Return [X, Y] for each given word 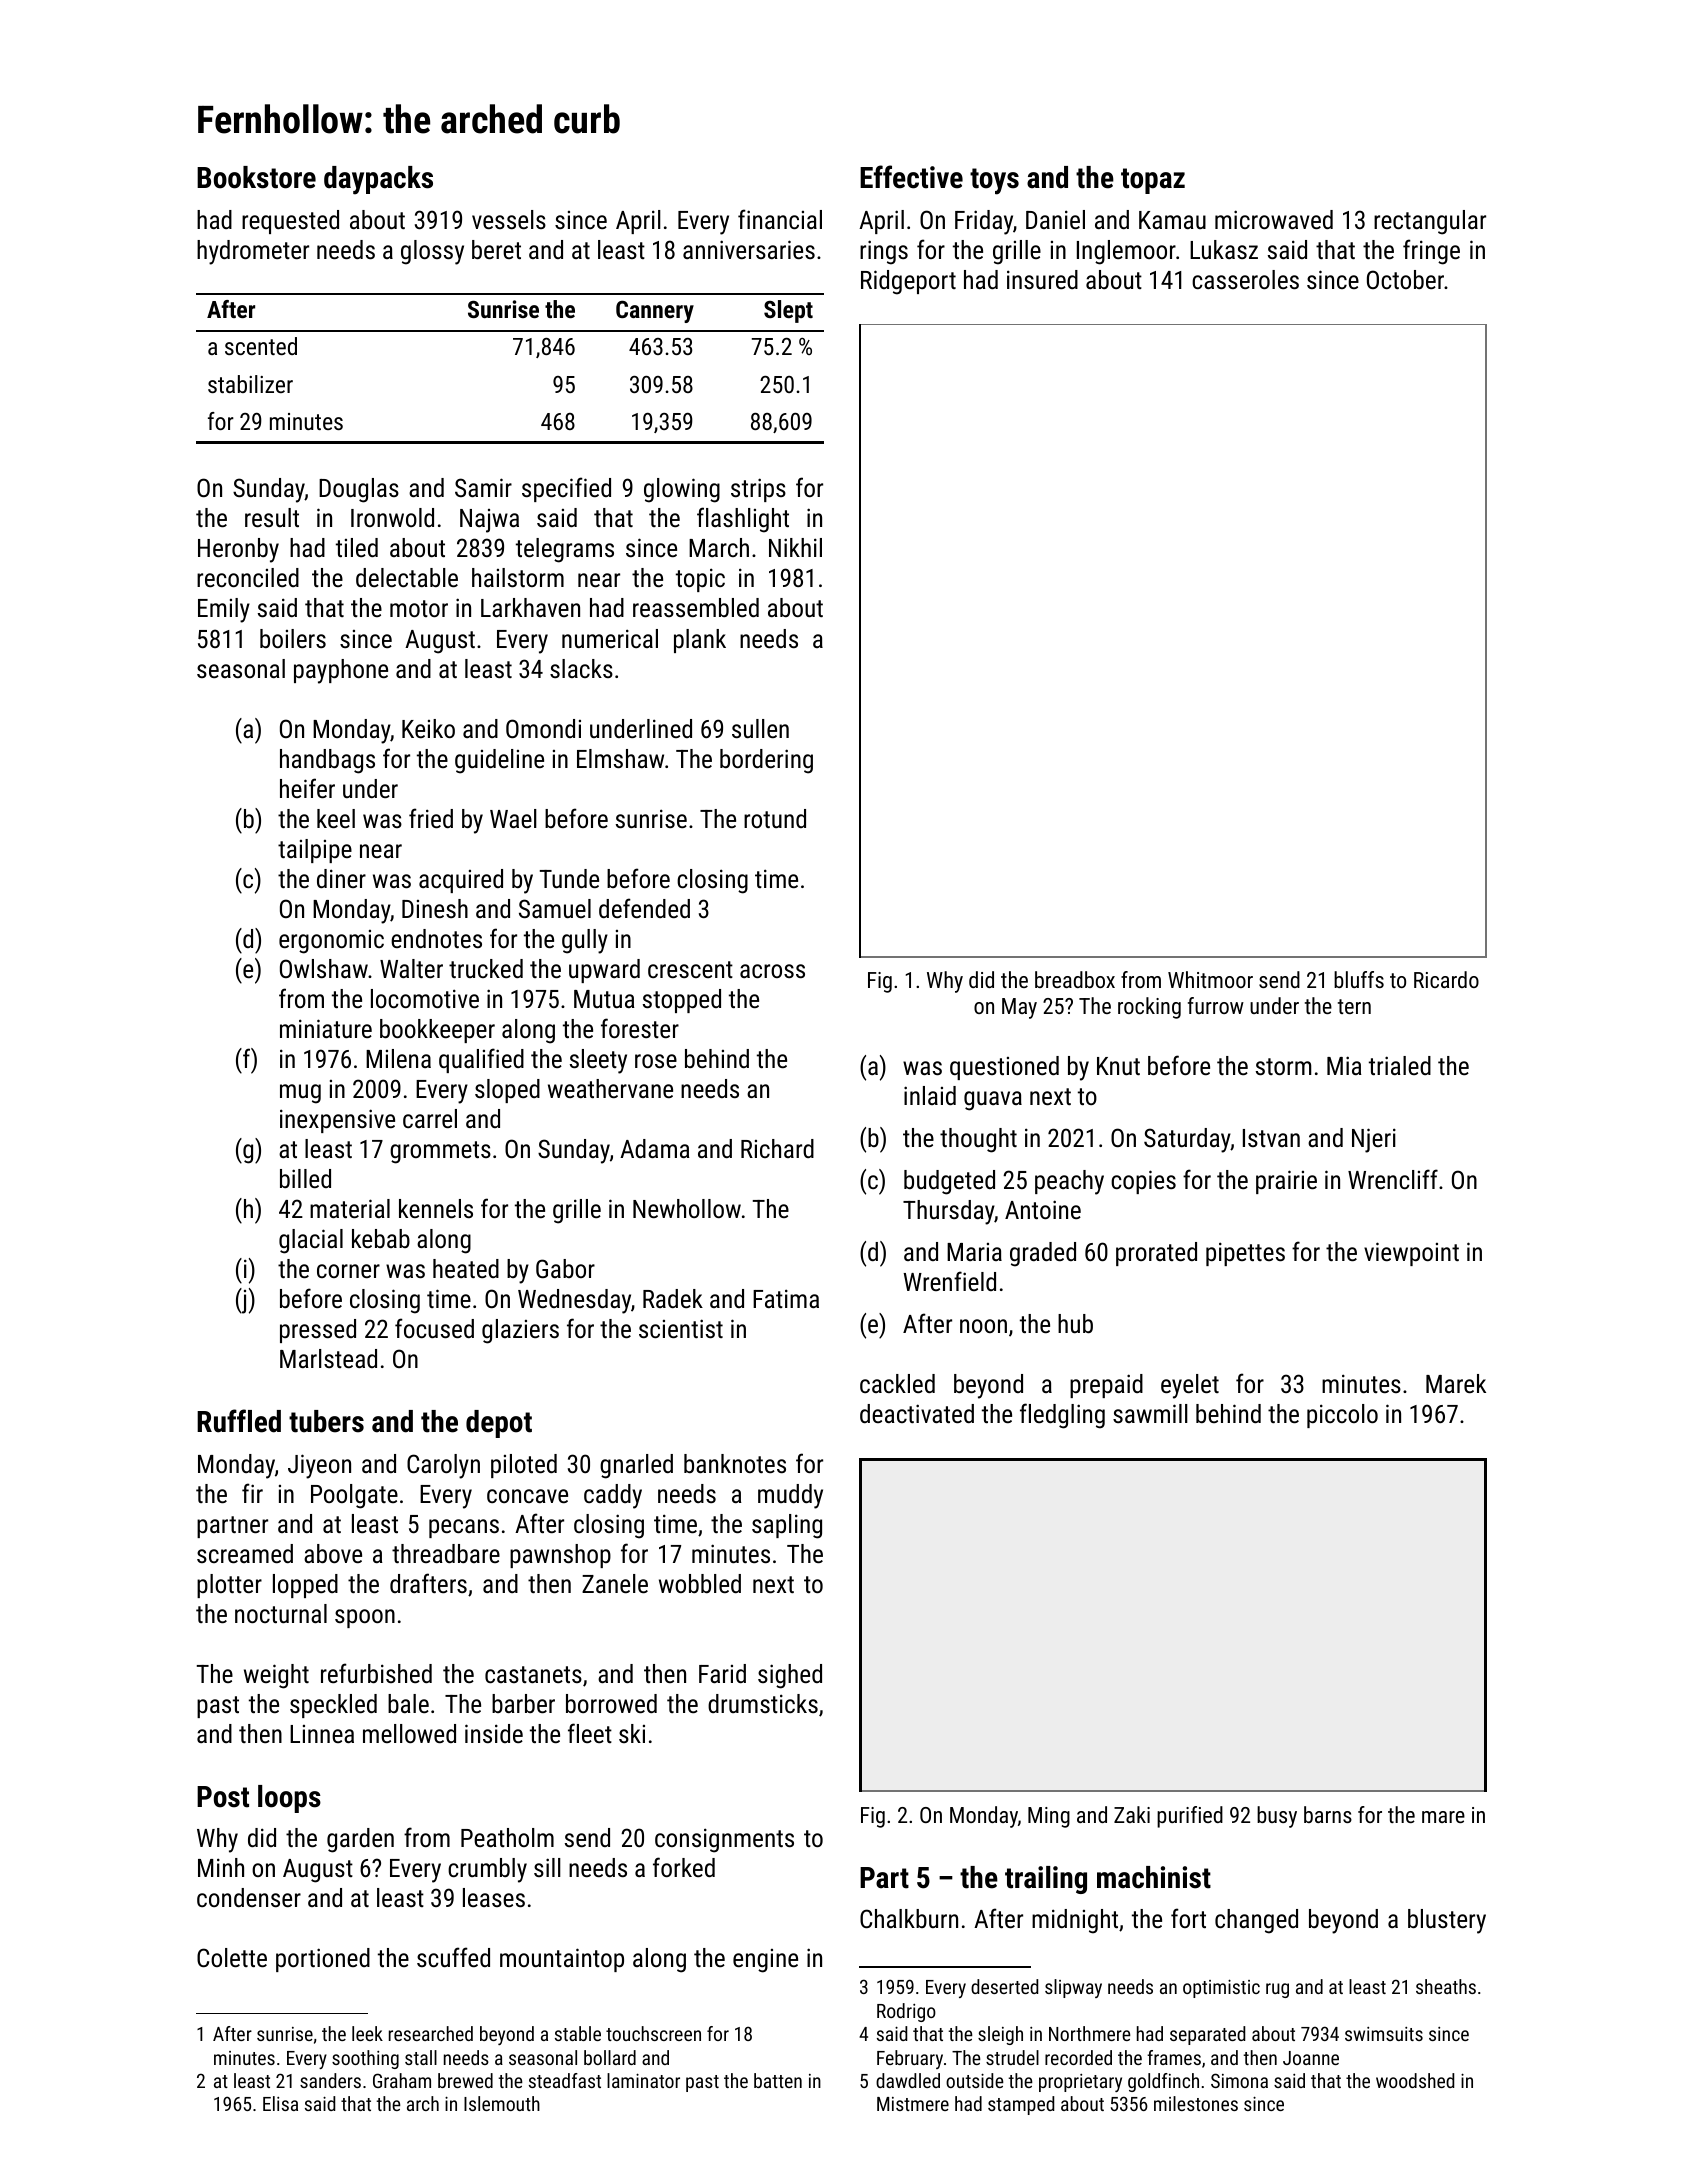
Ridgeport [908, 282]
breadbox [1075, 979]
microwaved [1274, 219]
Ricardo [1446, 979]
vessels [509, 219]
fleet [590, 1733]
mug [300, 1094]
